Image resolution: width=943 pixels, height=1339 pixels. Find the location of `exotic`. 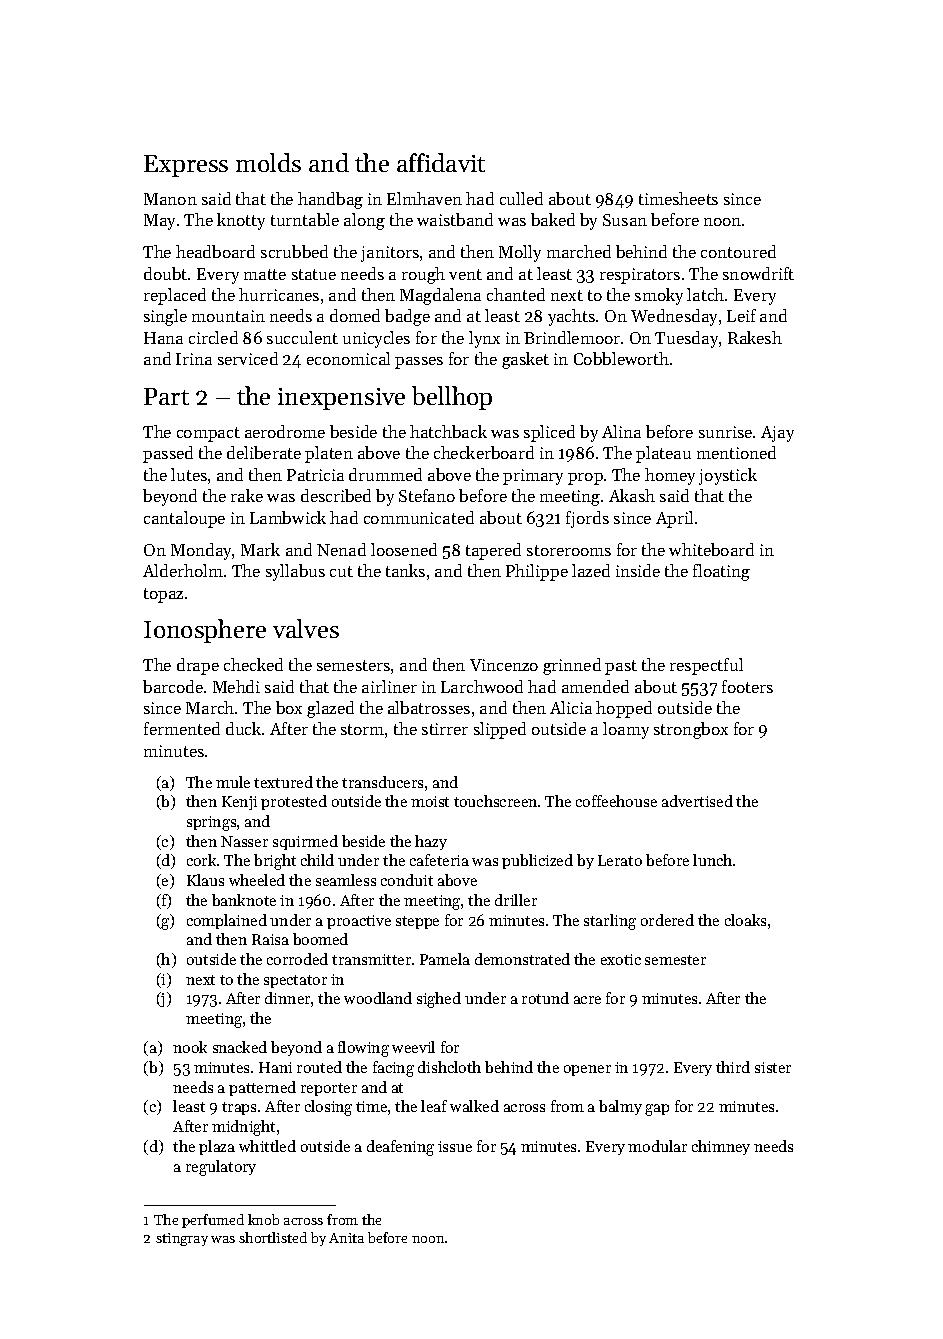

exotic is located at coordinates (621, 959).
